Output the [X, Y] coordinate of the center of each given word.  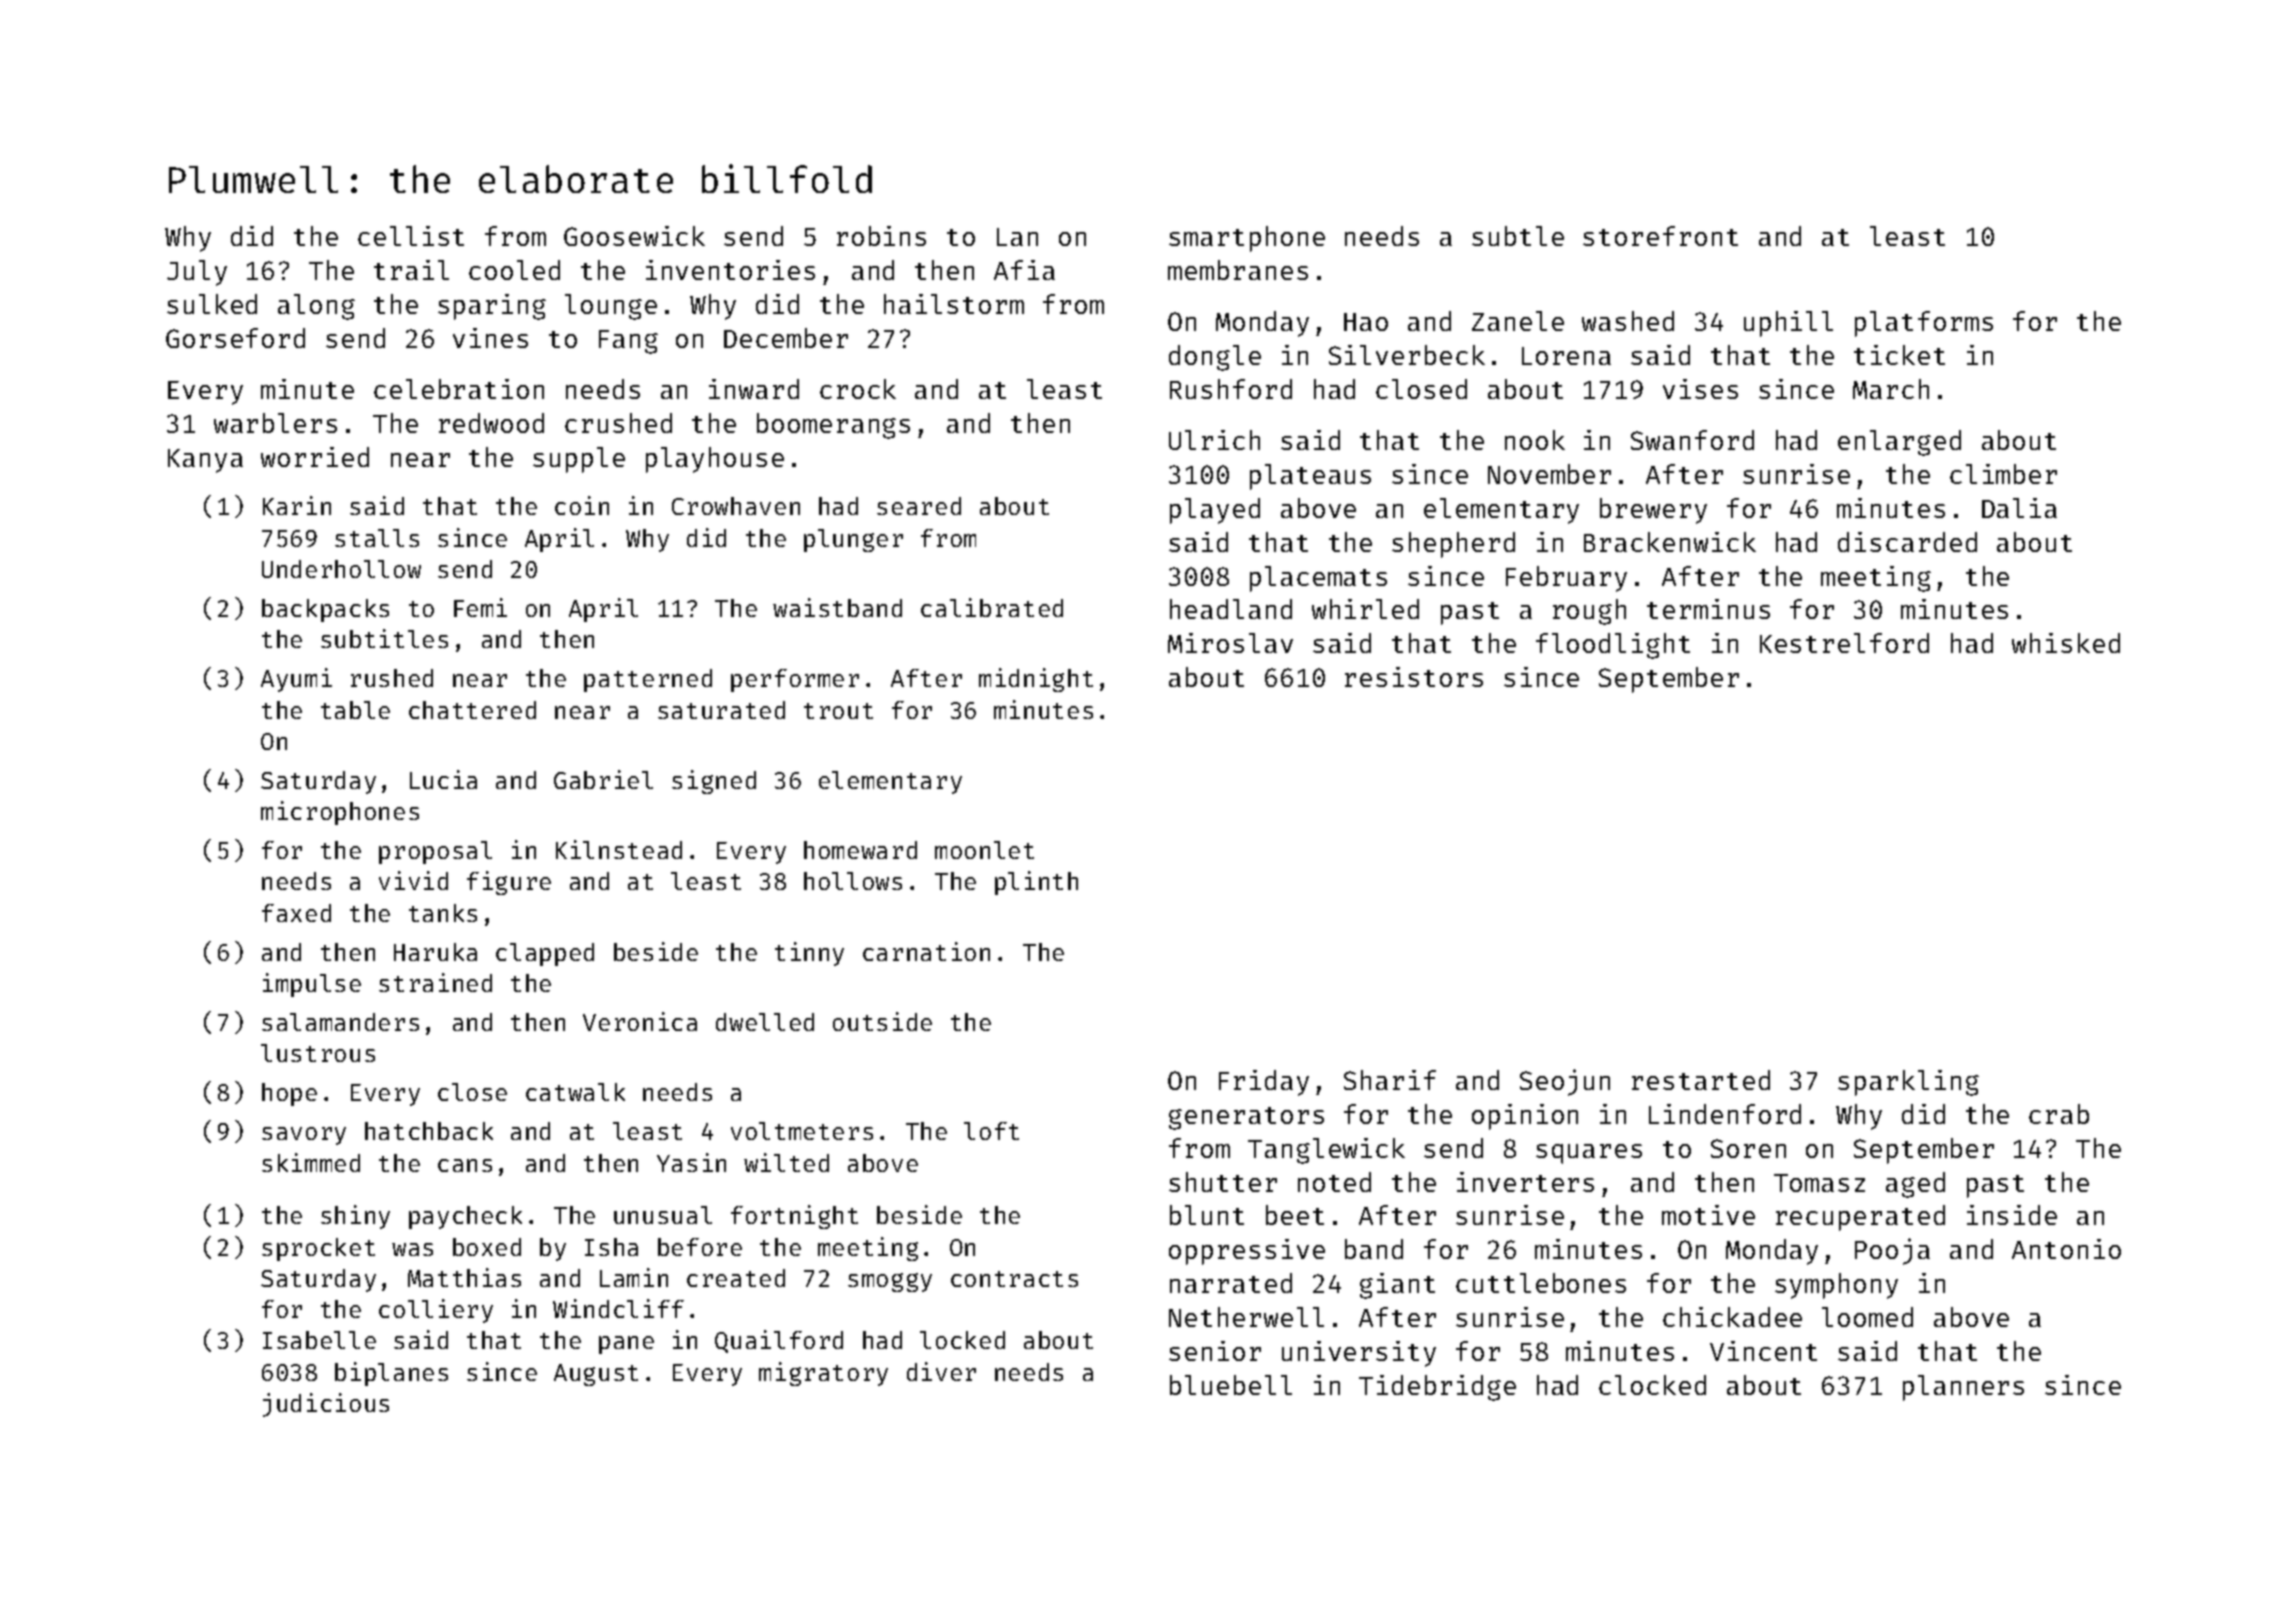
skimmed [311, 1162]
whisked [2066, 643]
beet [1295, 1215]
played [1215, 511]
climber [2003, 474]
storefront [1660, 236]
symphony [1836, 1286]
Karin [297, 505]
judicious [326, 1405]
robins [881, 236]
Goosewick [634, 236]
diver [941, 1371]
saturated [721, 710]
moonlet [984, 850]
